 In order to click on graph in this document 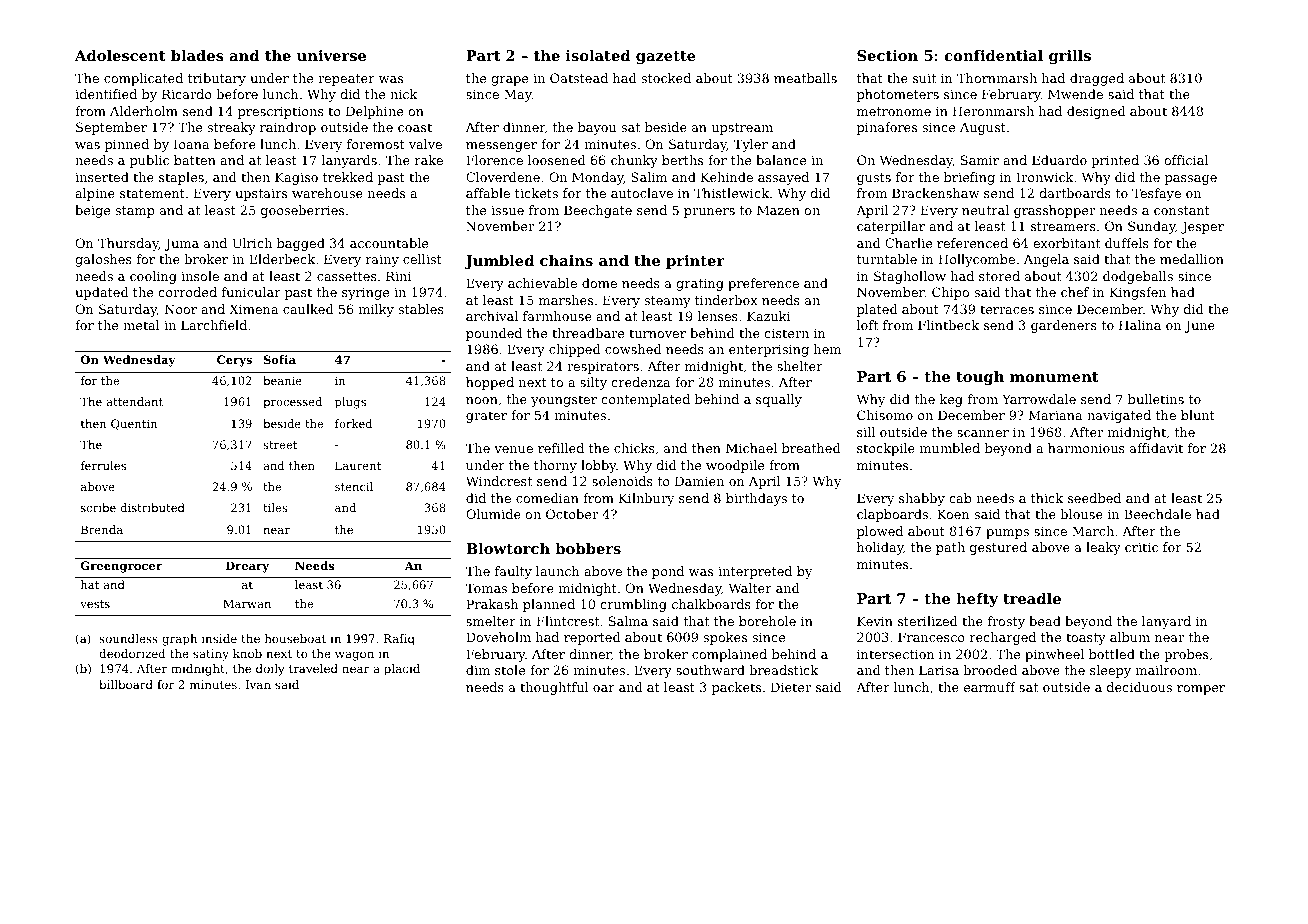, I will do `click(179, 640)`.
